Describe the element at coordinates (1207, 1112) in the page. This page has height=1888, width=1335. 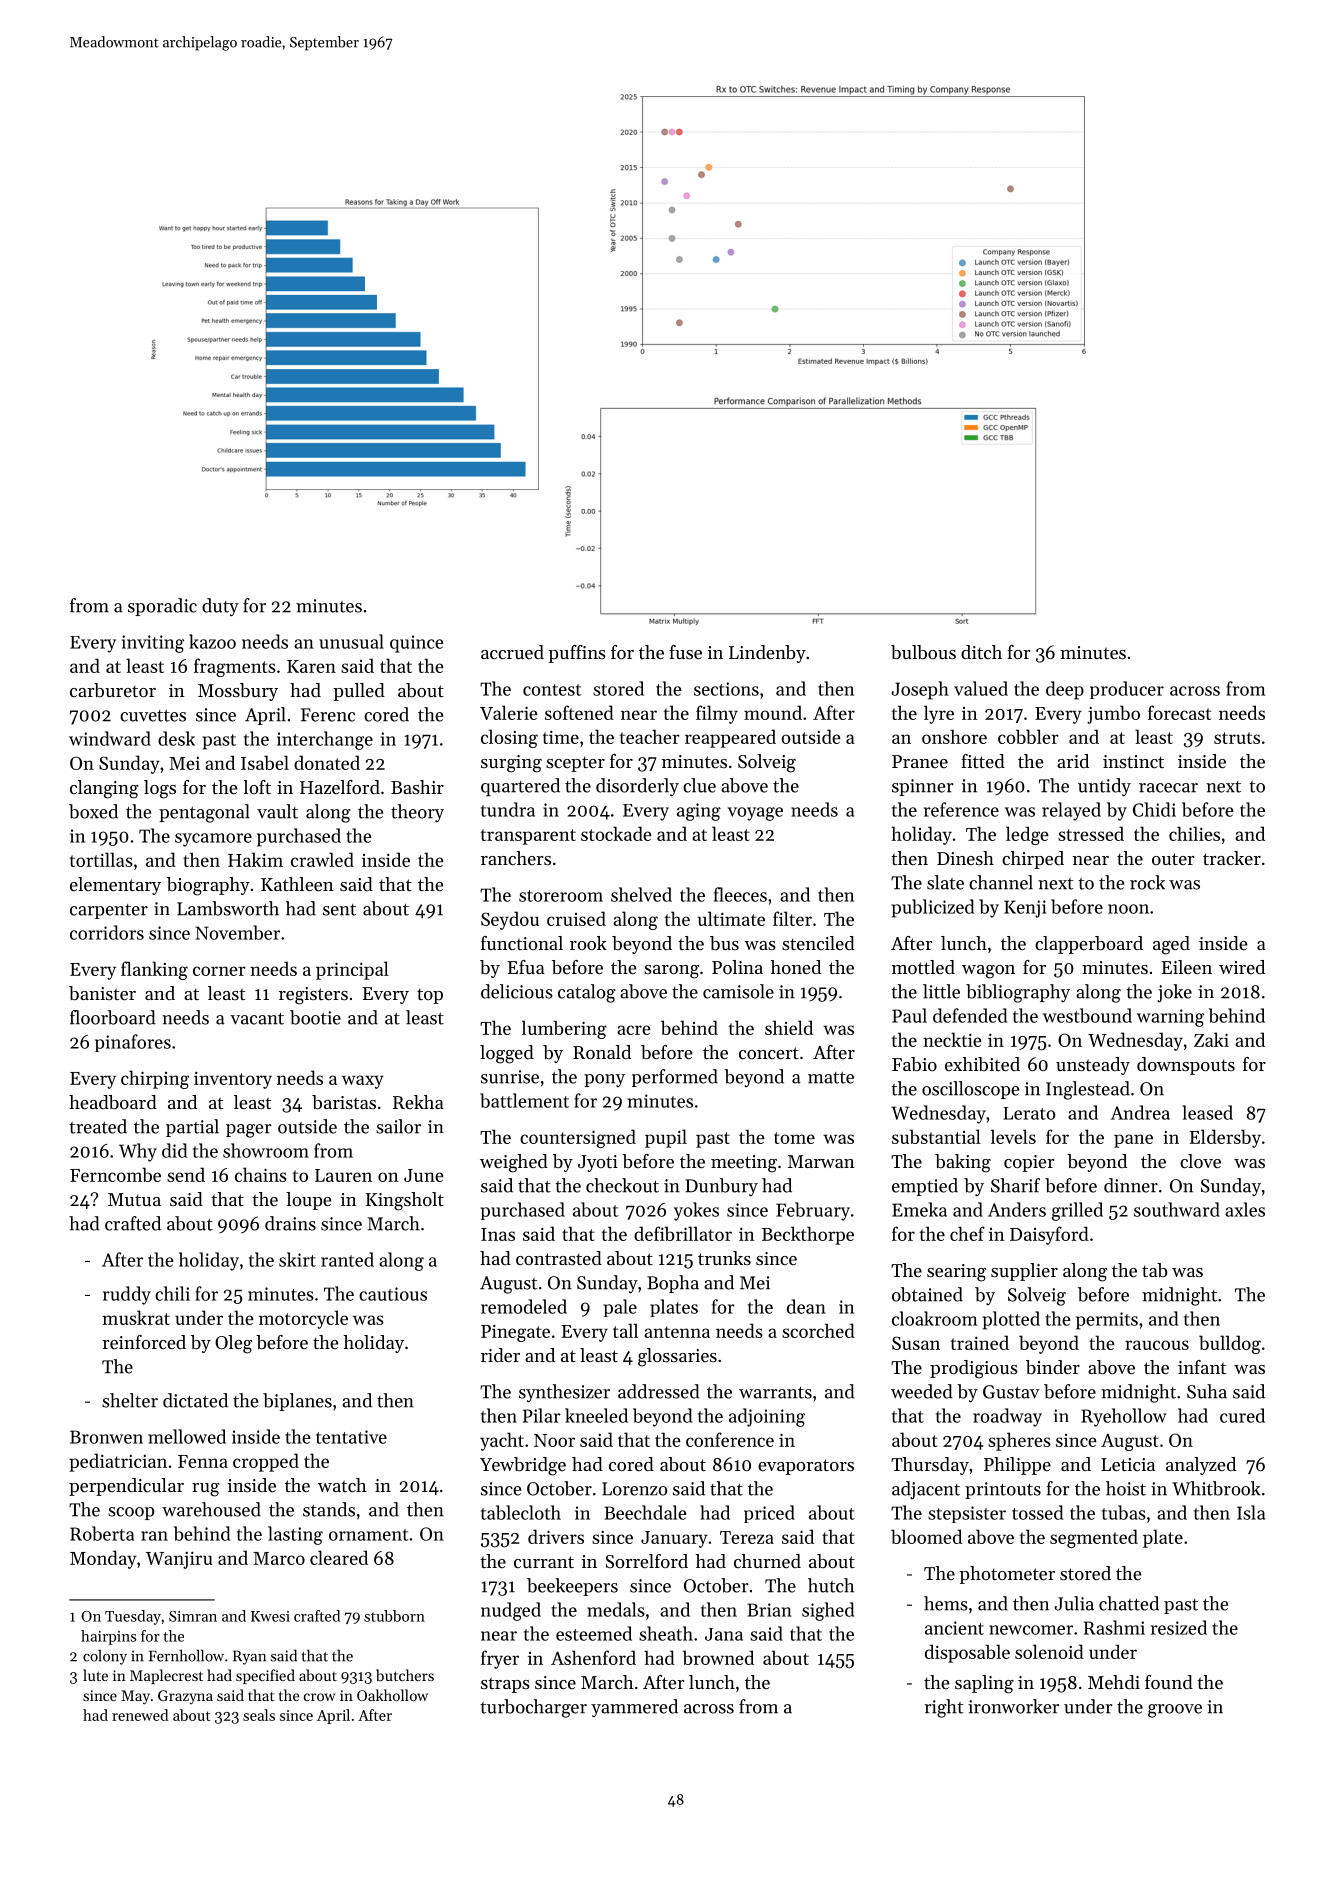
I see `leased` at that location.
